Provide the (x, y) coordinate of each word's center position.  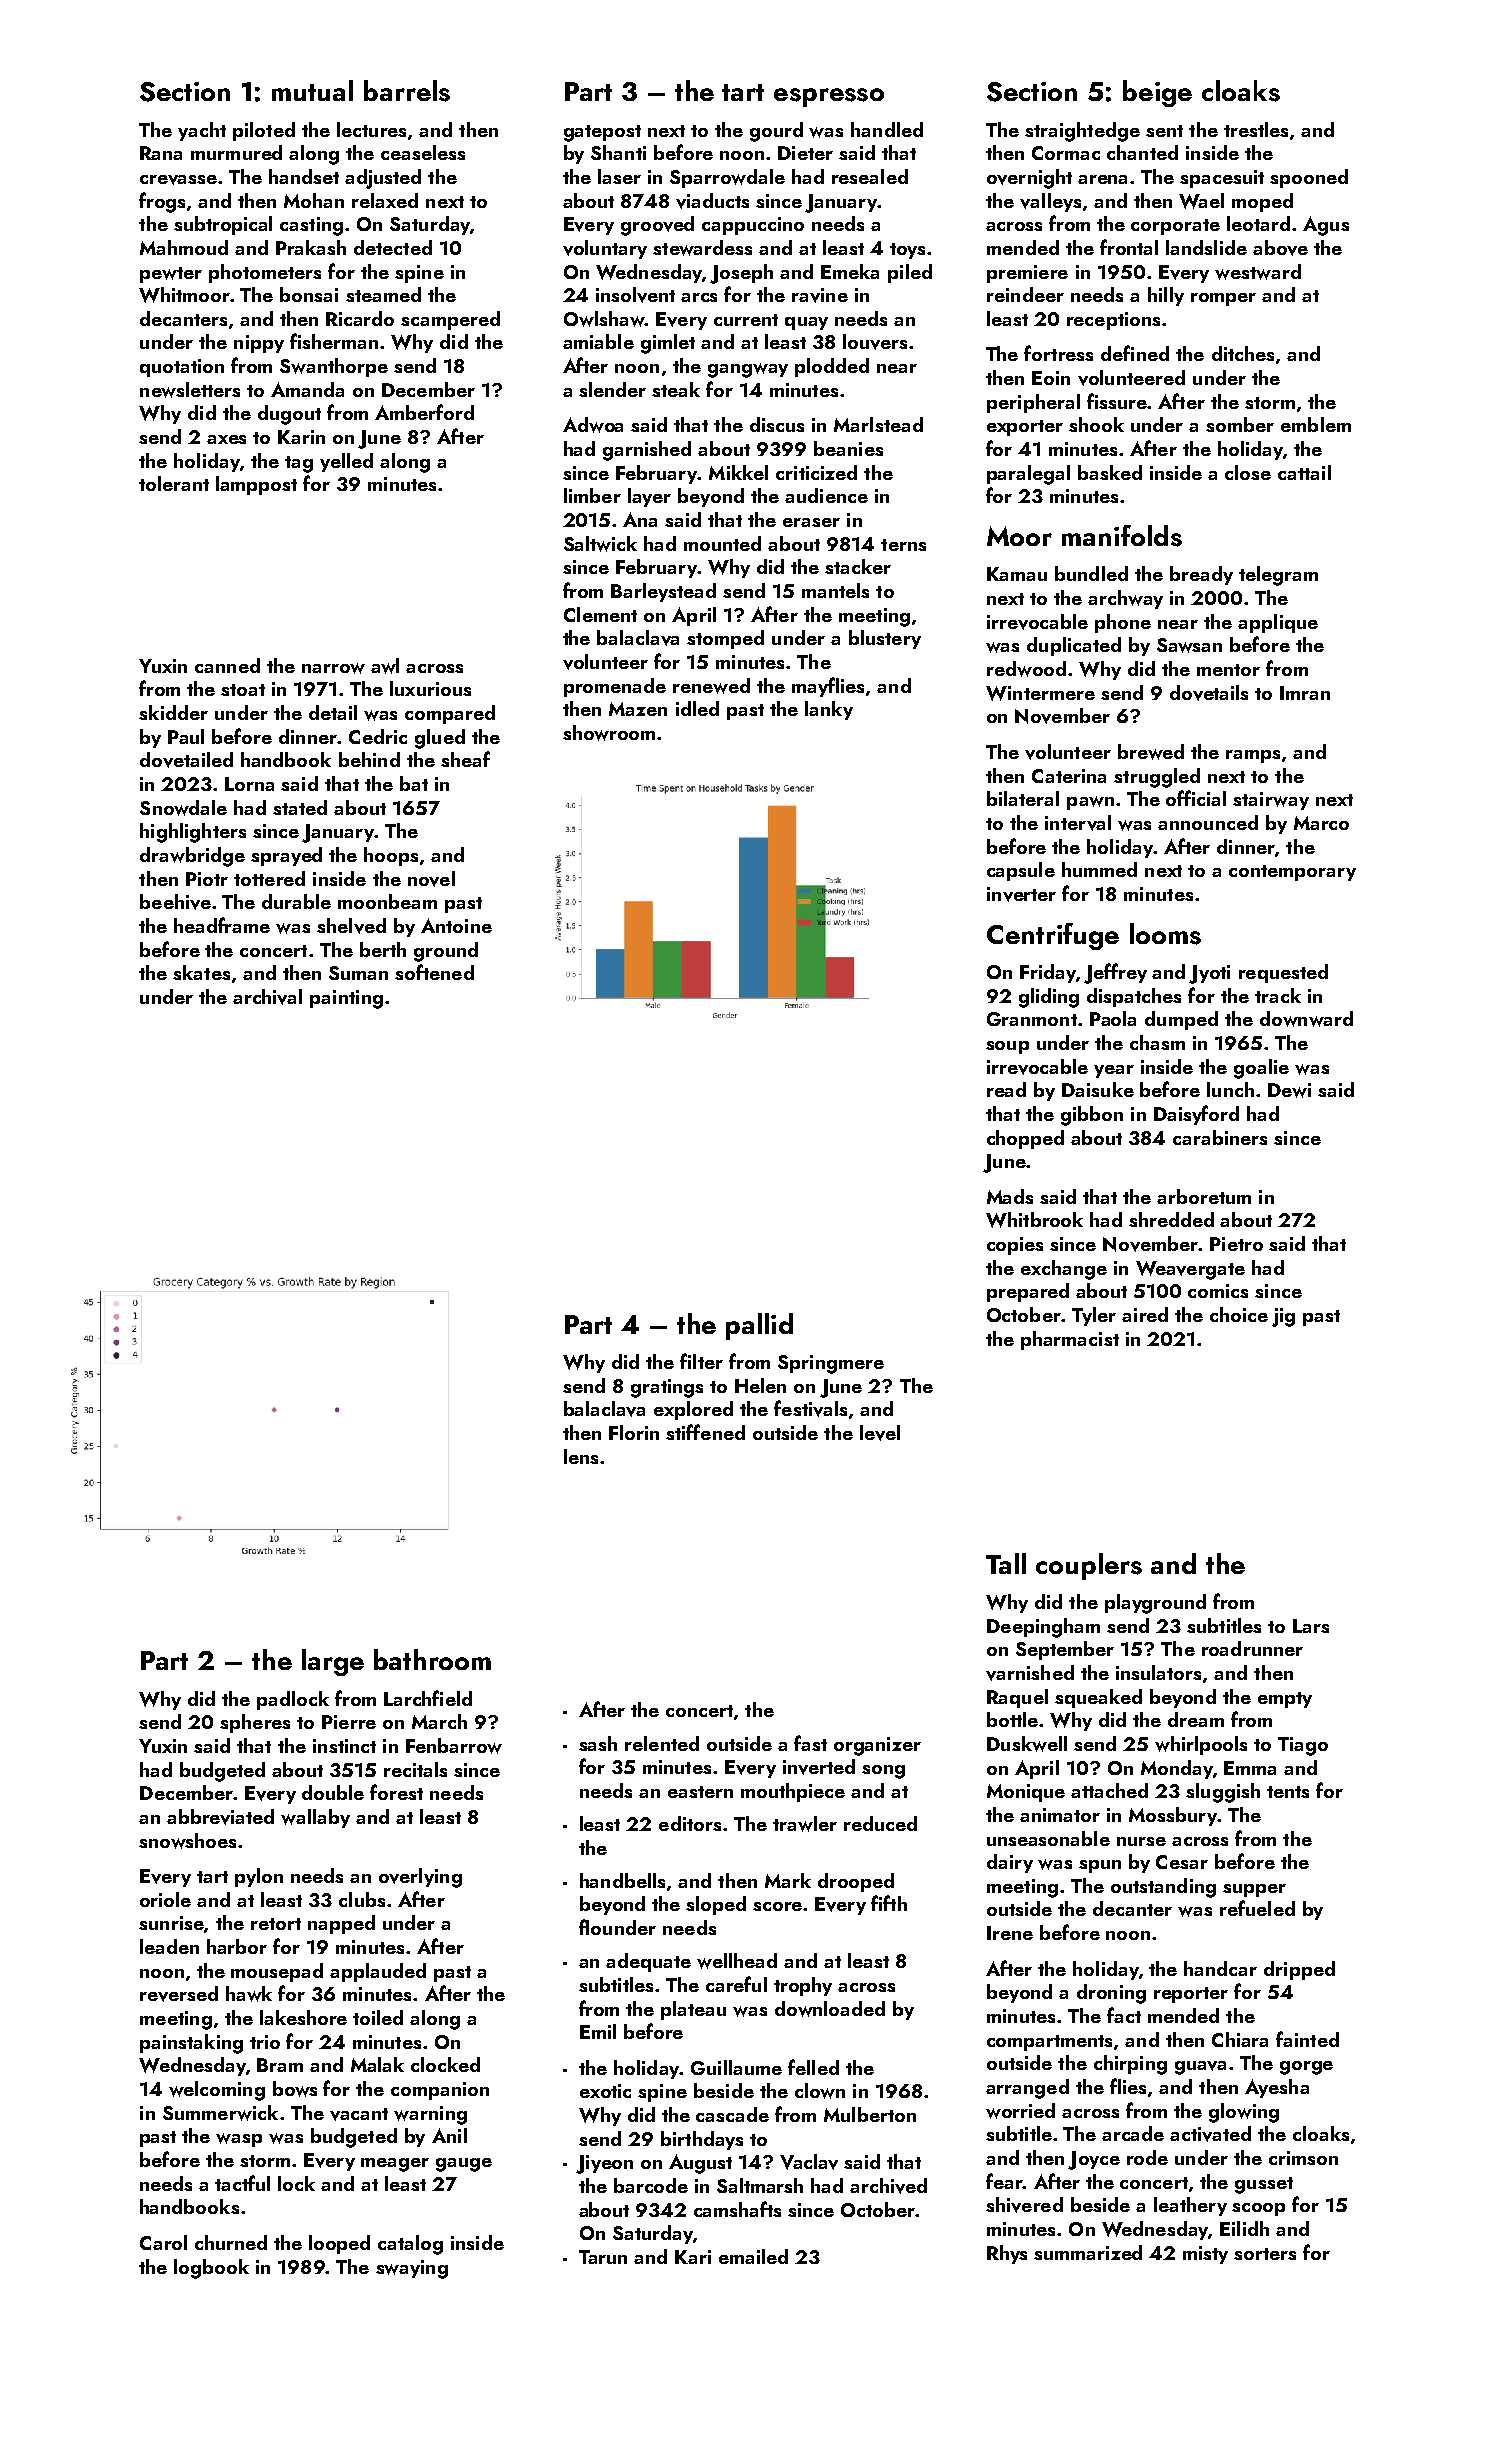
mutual (312, 90)
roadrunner (1252, 1648)
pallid (759, 1326)
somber (1240, 424)
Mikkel (738, 472)
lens (581, 1456)
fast (810, 1743)
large (333, 1662)
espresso (829, 97)
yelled (346, 462)
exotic (605, 2091)
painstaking (191, 2044)
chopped (1025, 1139)
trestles (1256, 129)
